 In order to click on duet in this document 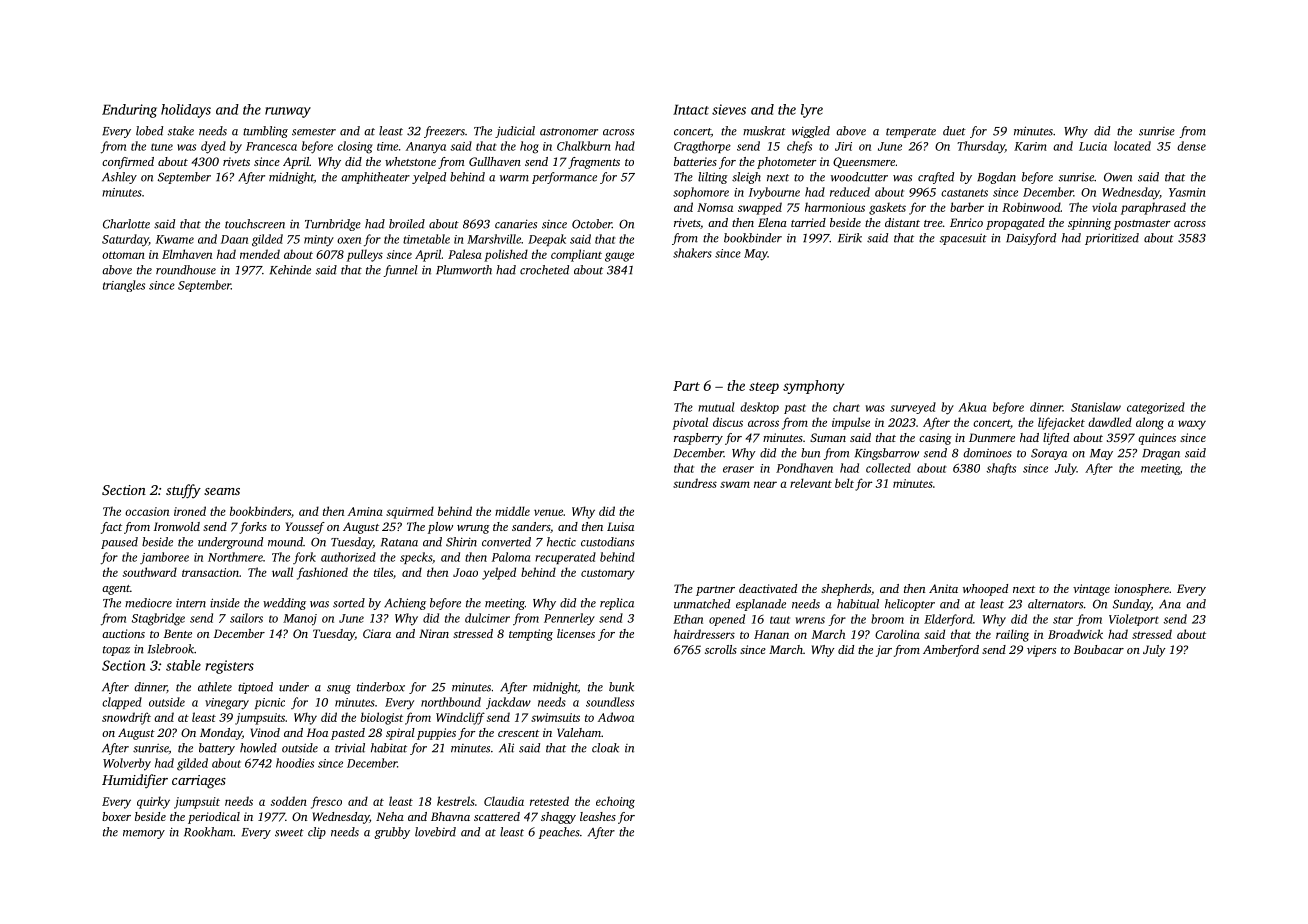, I will do `click(954, 131)`.
